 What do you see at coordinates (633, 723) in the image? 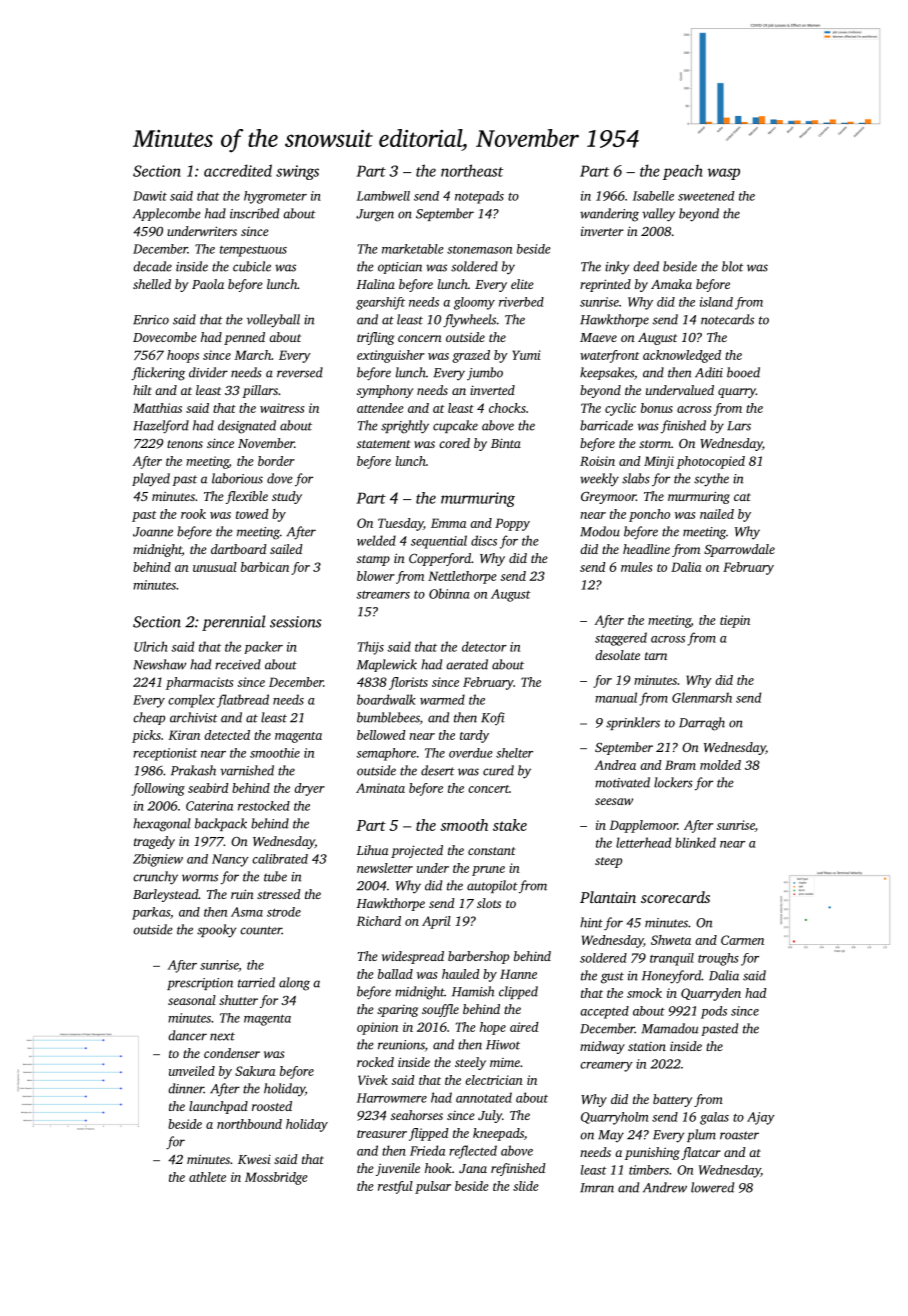
I see `sprinklers` at bounding box center [633, 723].
